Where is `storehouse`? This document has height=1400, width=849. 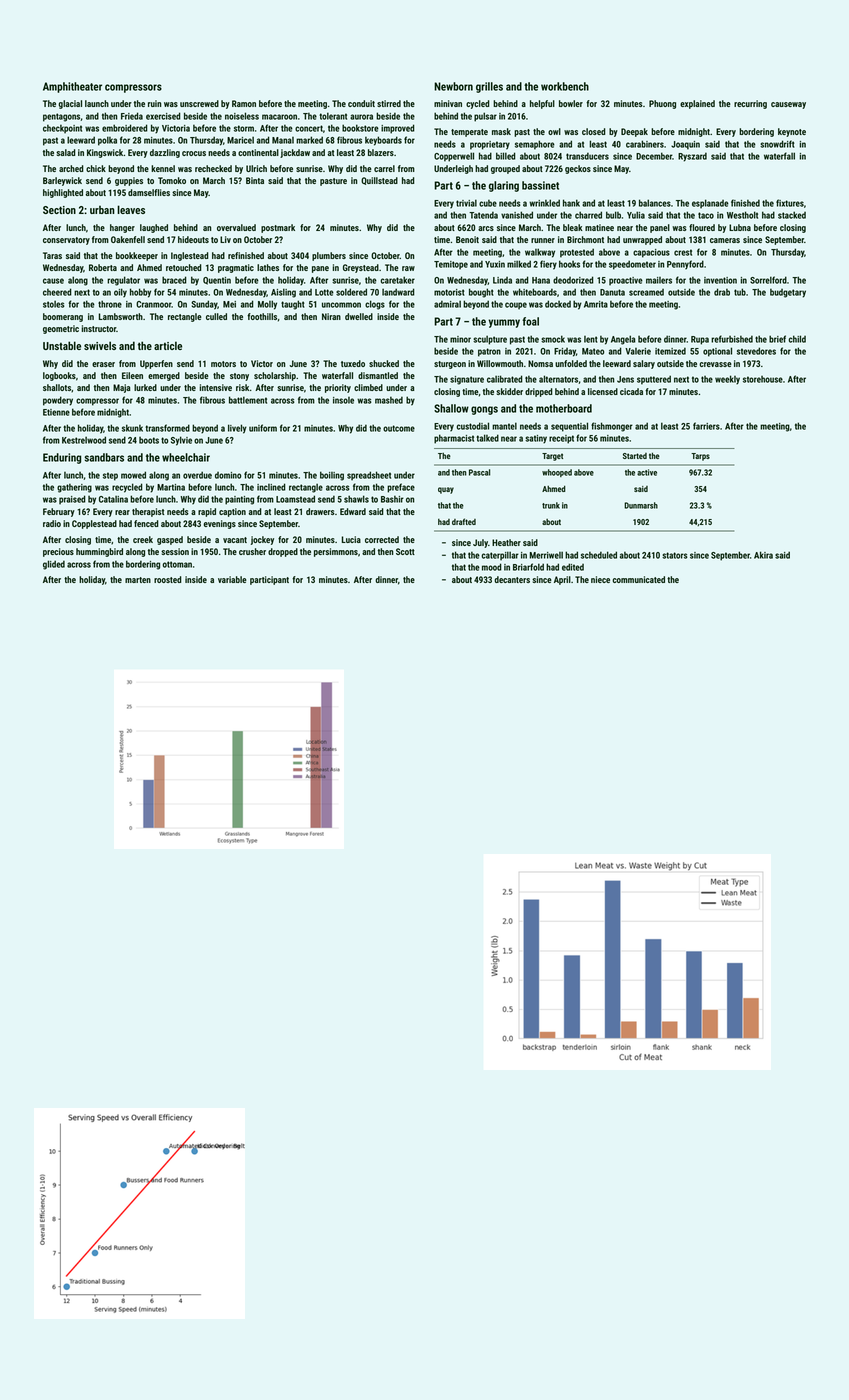 storehouse is located at coordinates (763, 379).
